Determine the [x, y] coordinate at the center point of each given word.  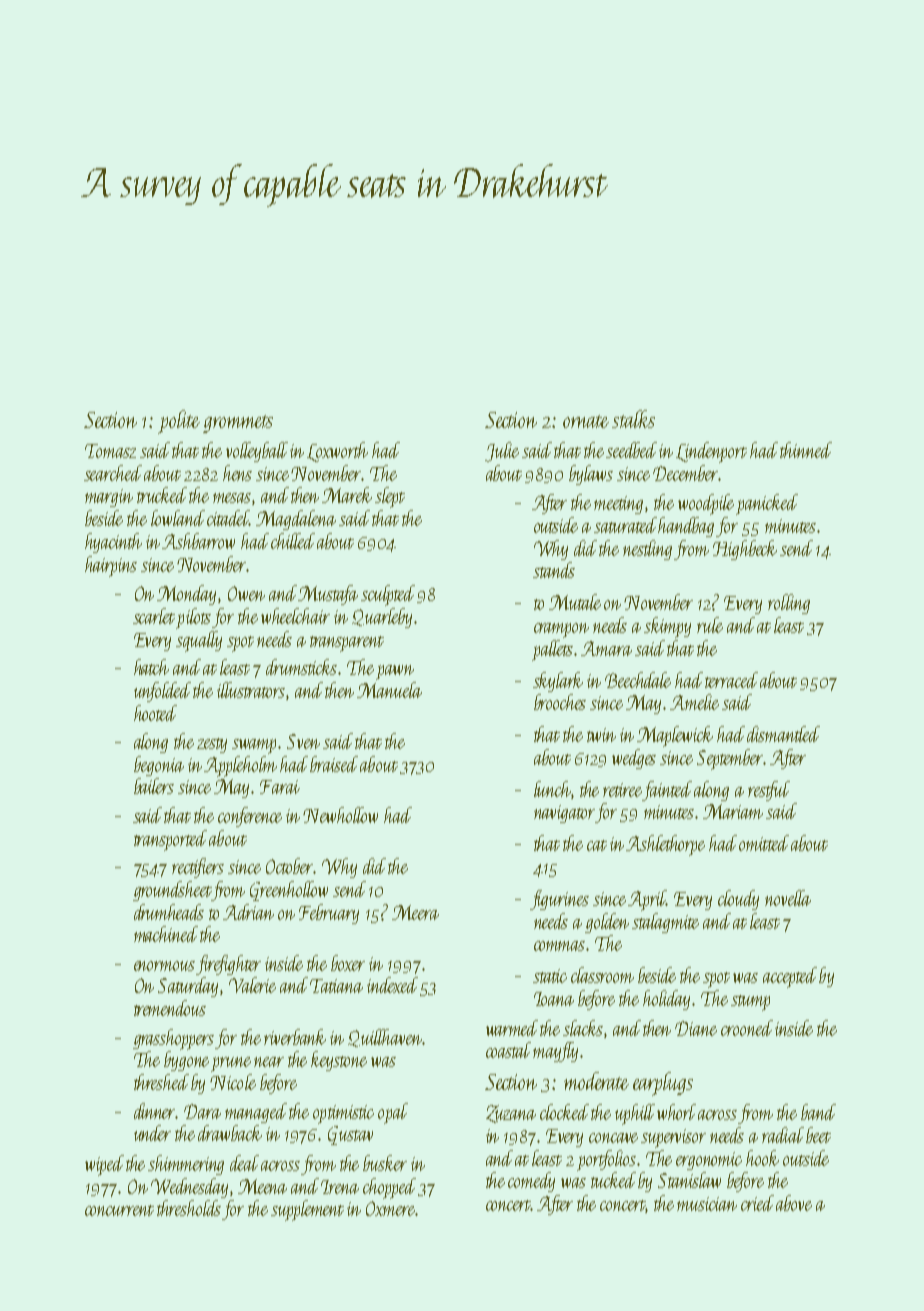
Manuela [389, 690]
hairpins [111, 566]
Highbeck [745, 550]
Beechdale [638, 680]
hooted [155, 713]
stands [554, 570]
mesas [232, 498]
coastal [508, 1050]
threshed [161, 1082]
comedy [531, 1182]
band [818, 1112]
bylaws [591, 475]
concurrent [119, 1210]
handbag [686, 527]
